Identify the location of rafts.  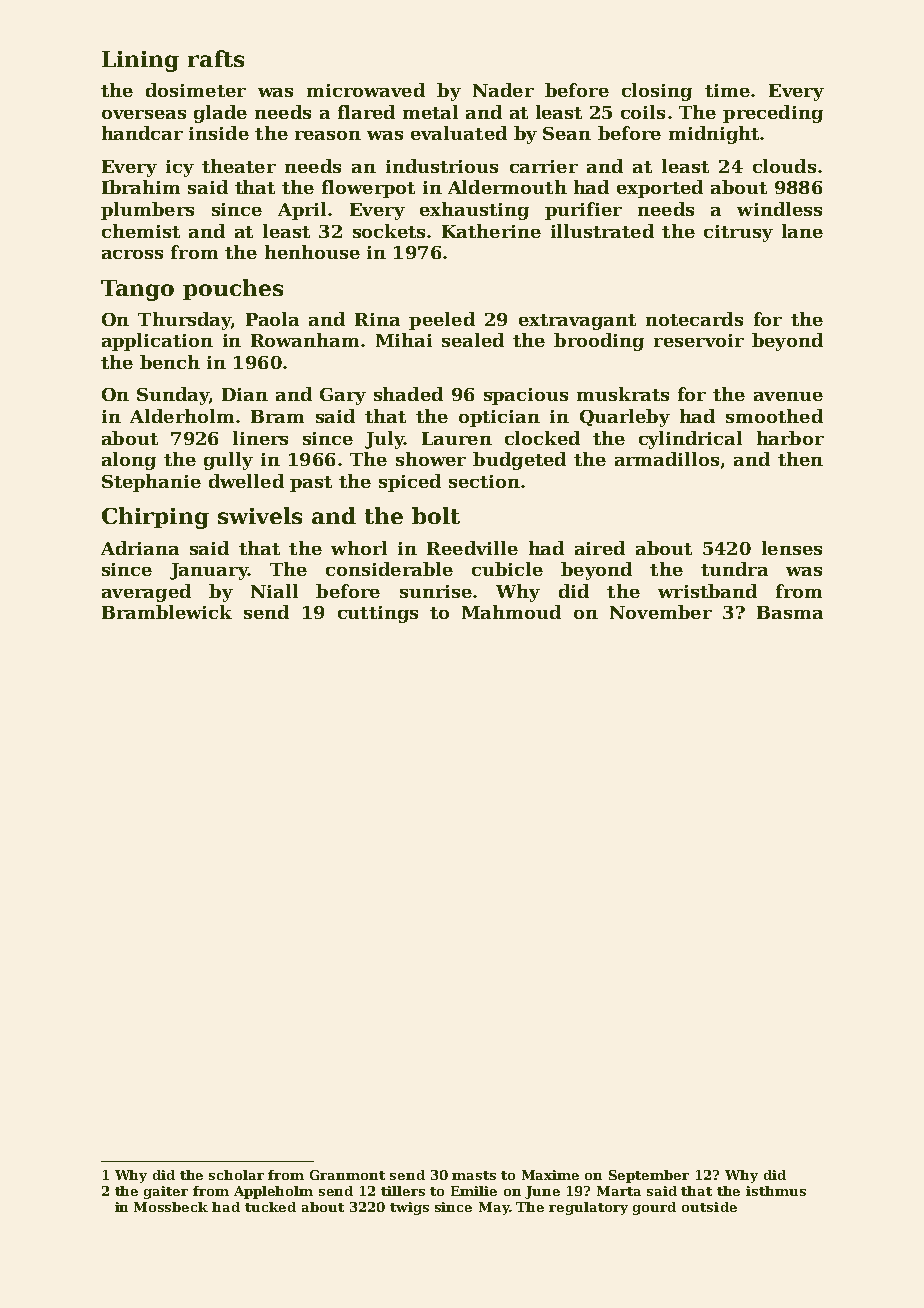
(216, 58).
